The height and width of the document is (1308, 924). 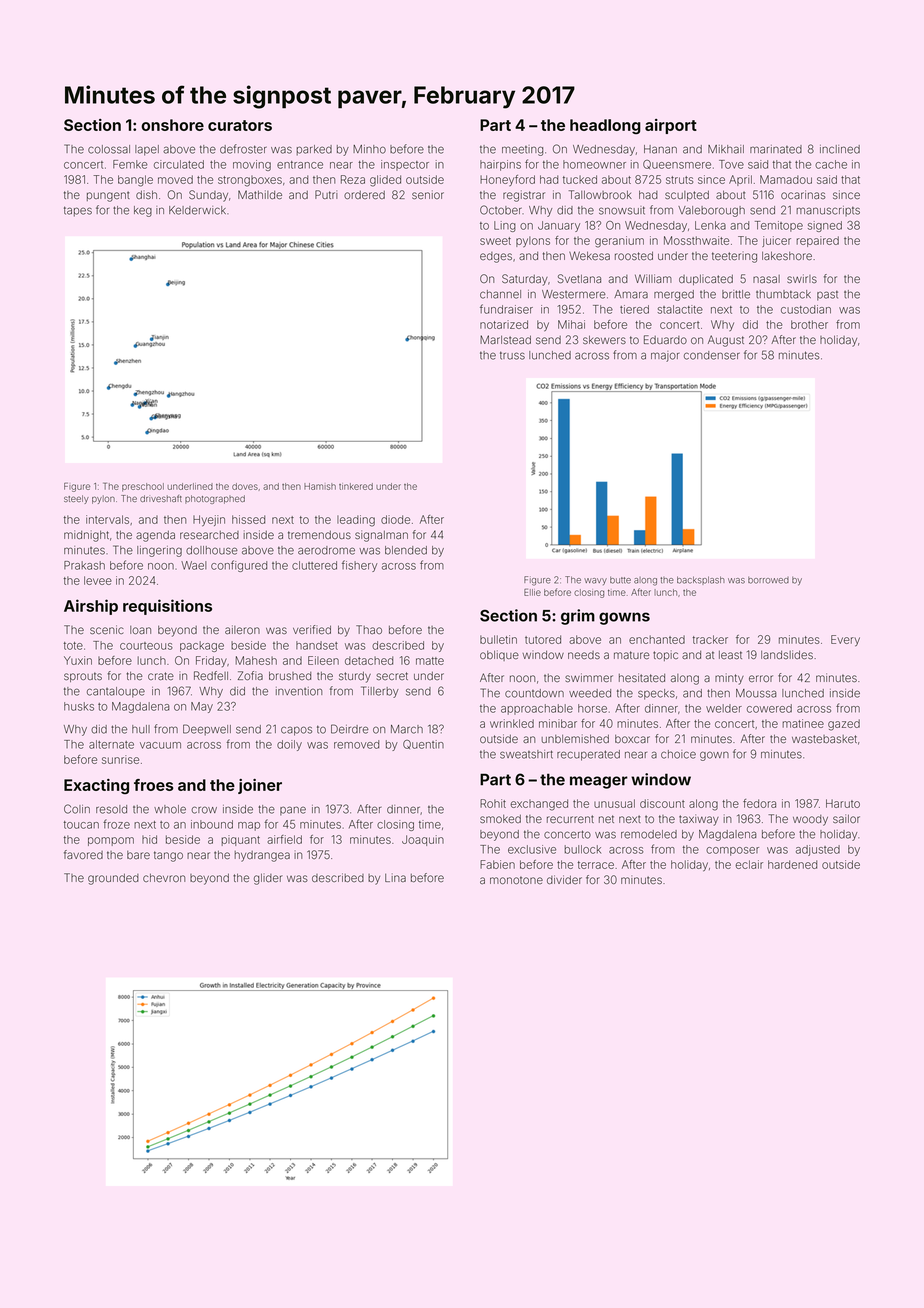 What do you see at coordinates (712, 355) in the document?
I see `condenser` at bounding box center [712, 355].
